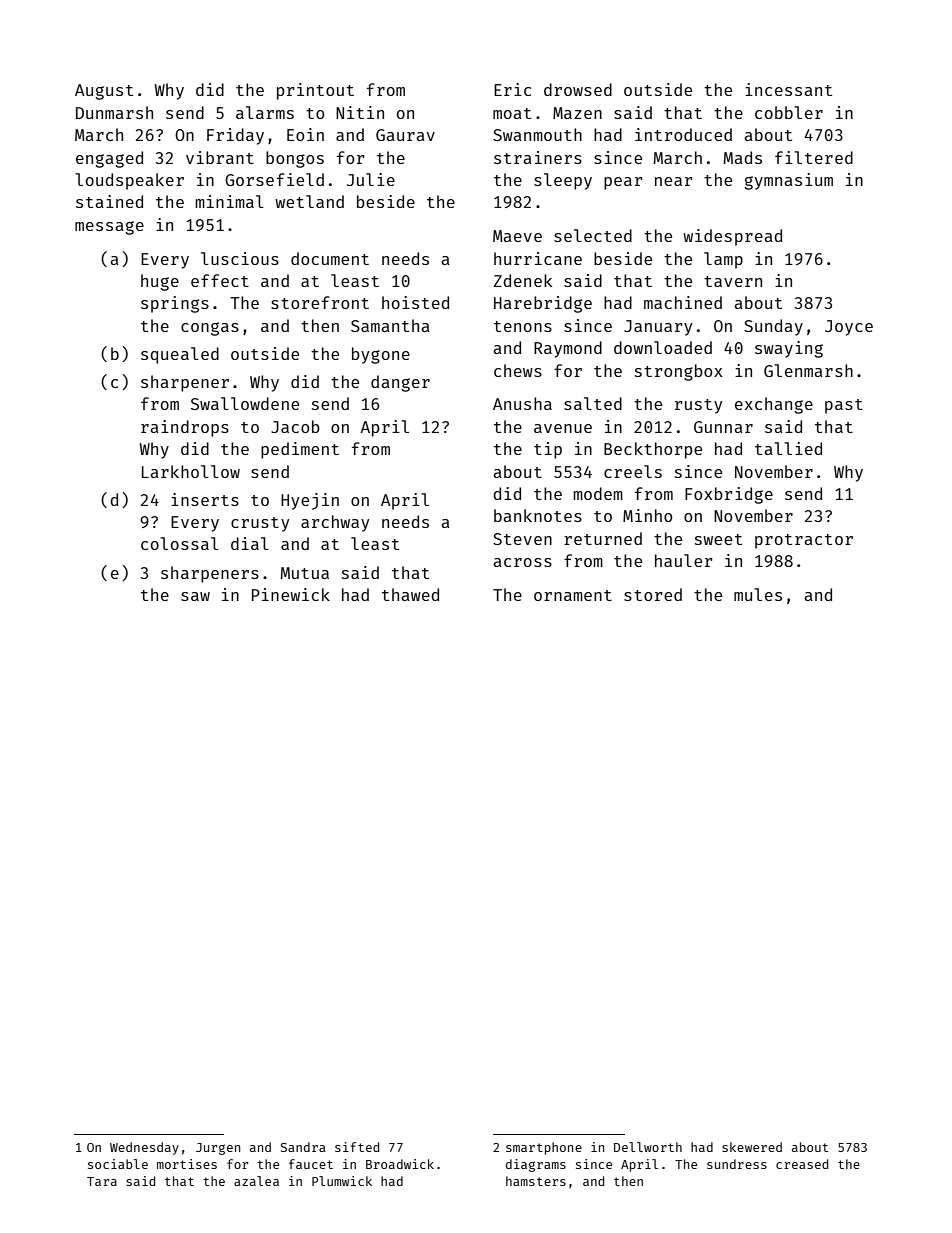 Image resolution: width=952 pixels, height=1233 pixels. What do you see at coordinates (320, 302) in the page?
I see `storefront` at bounding box center [320, 302].
